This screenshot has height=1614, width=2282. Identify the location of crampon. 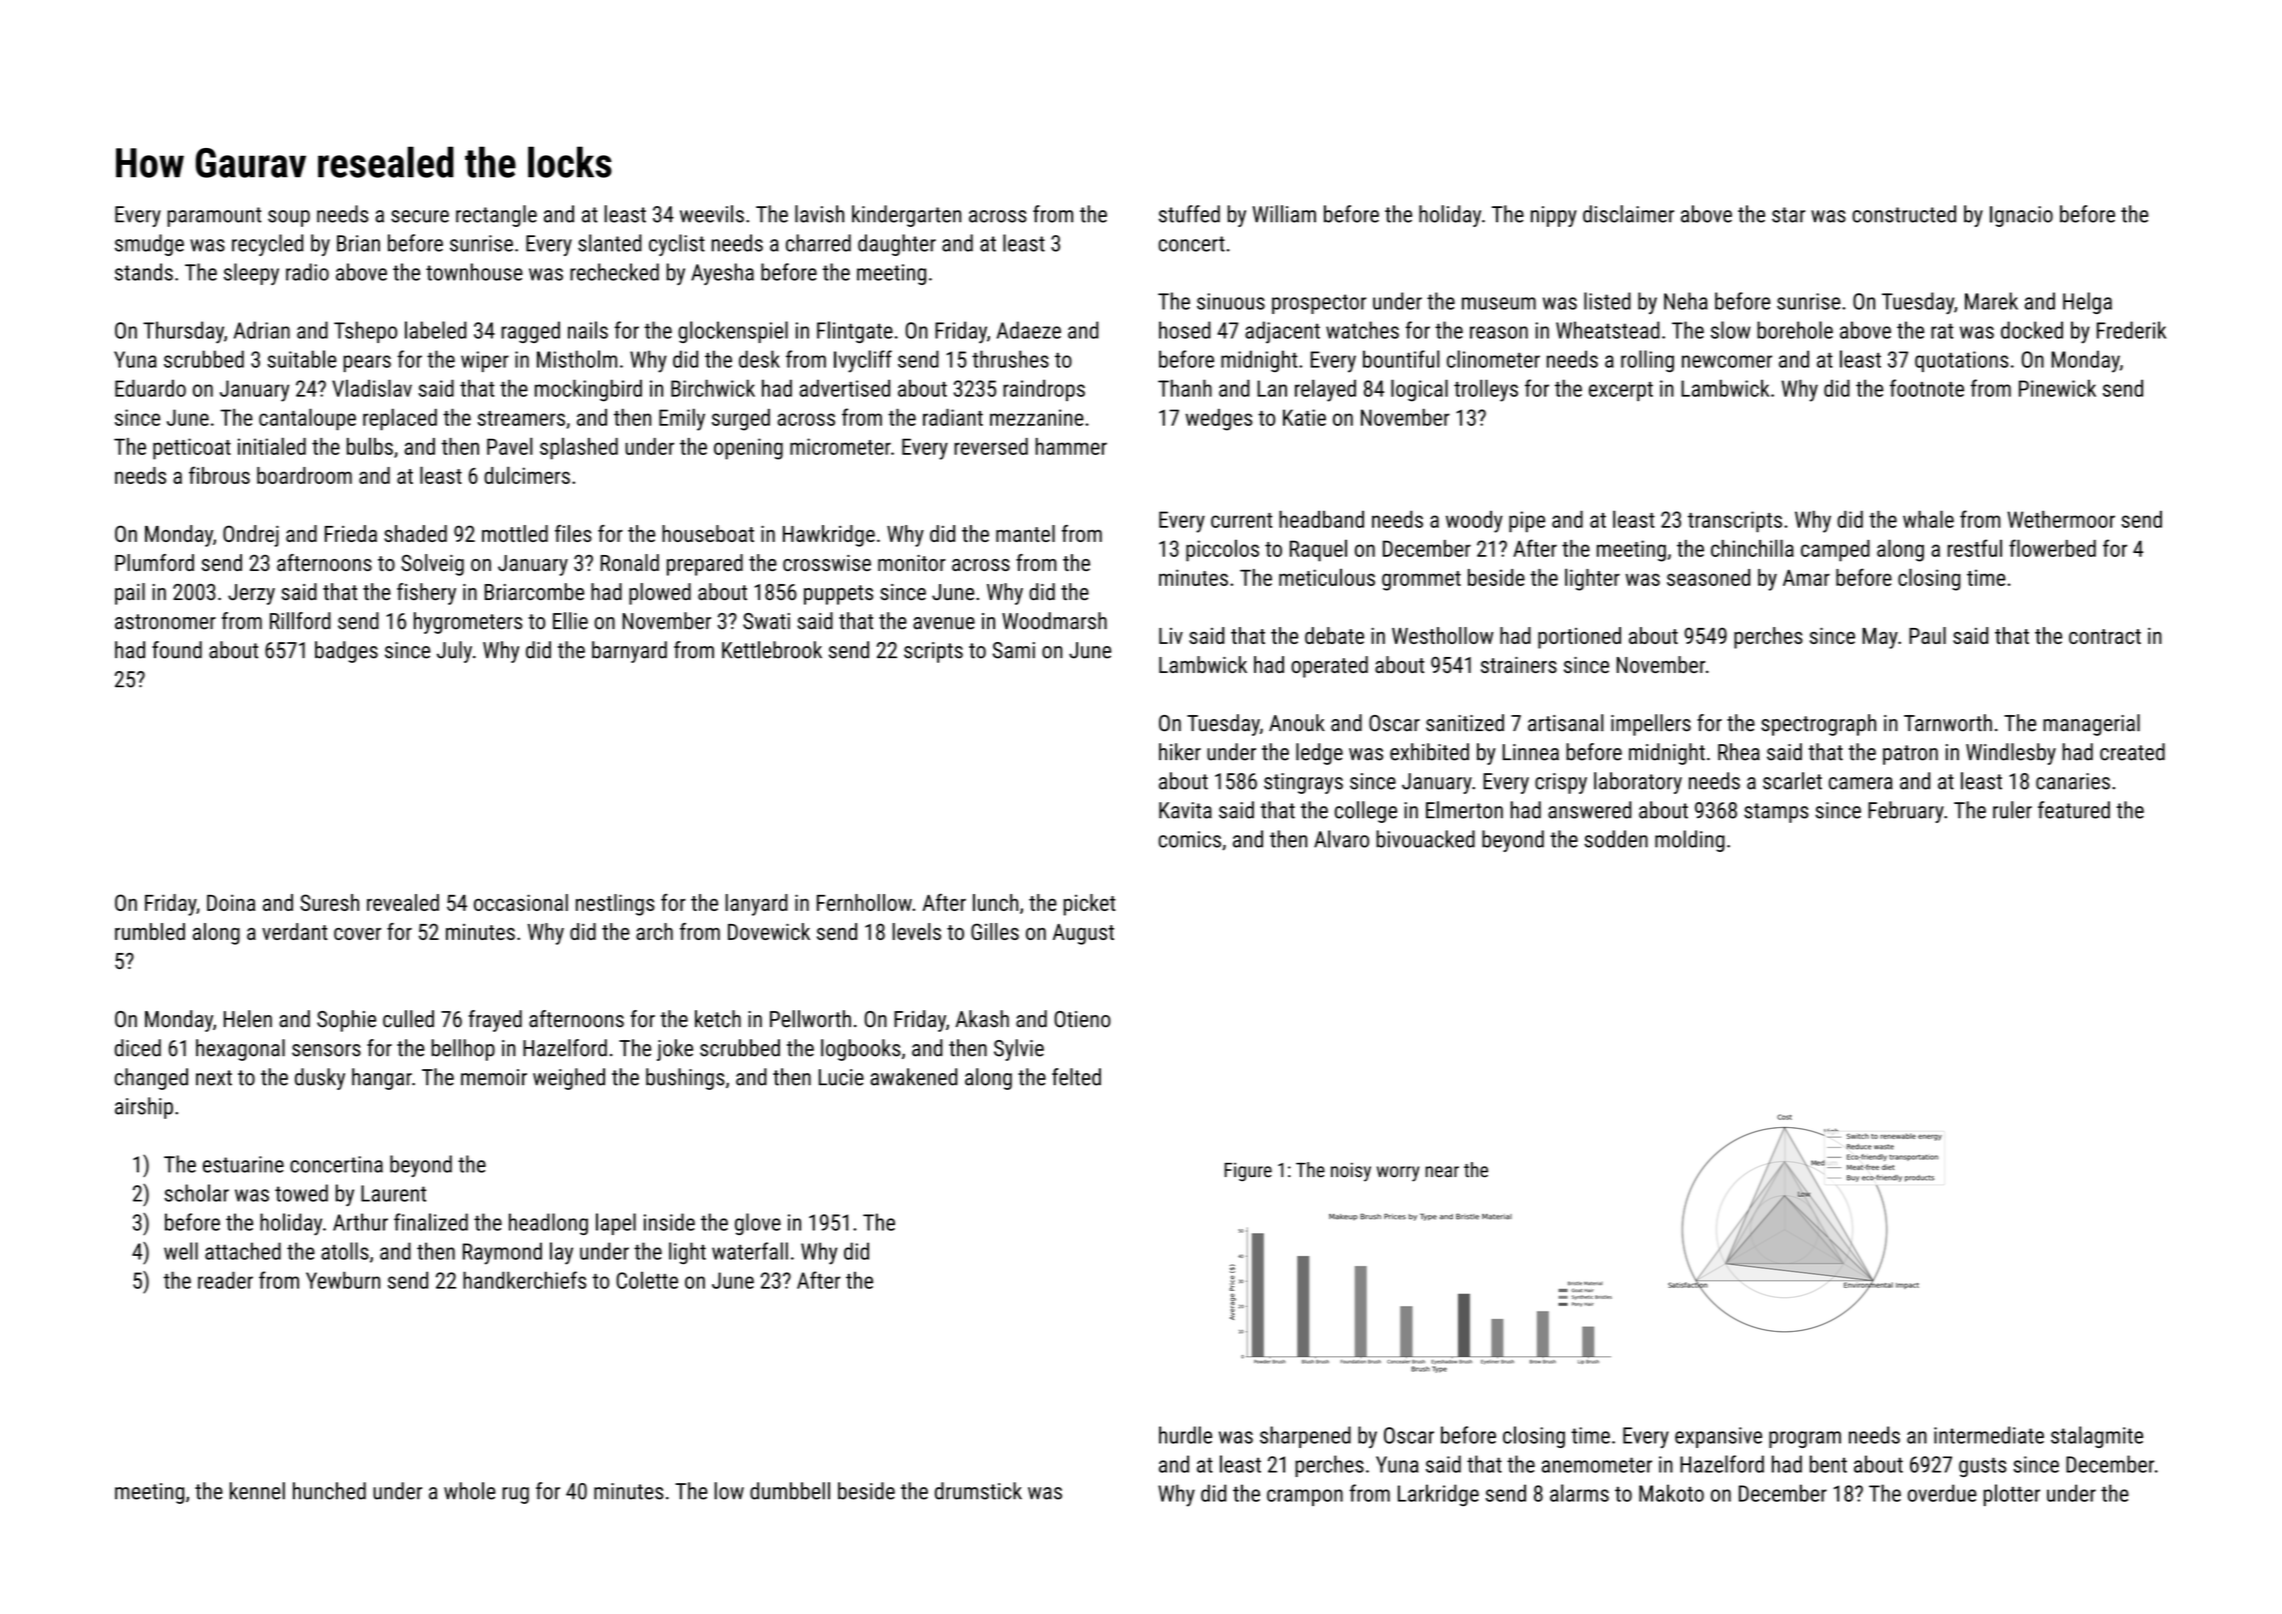
(1305, 1497).
